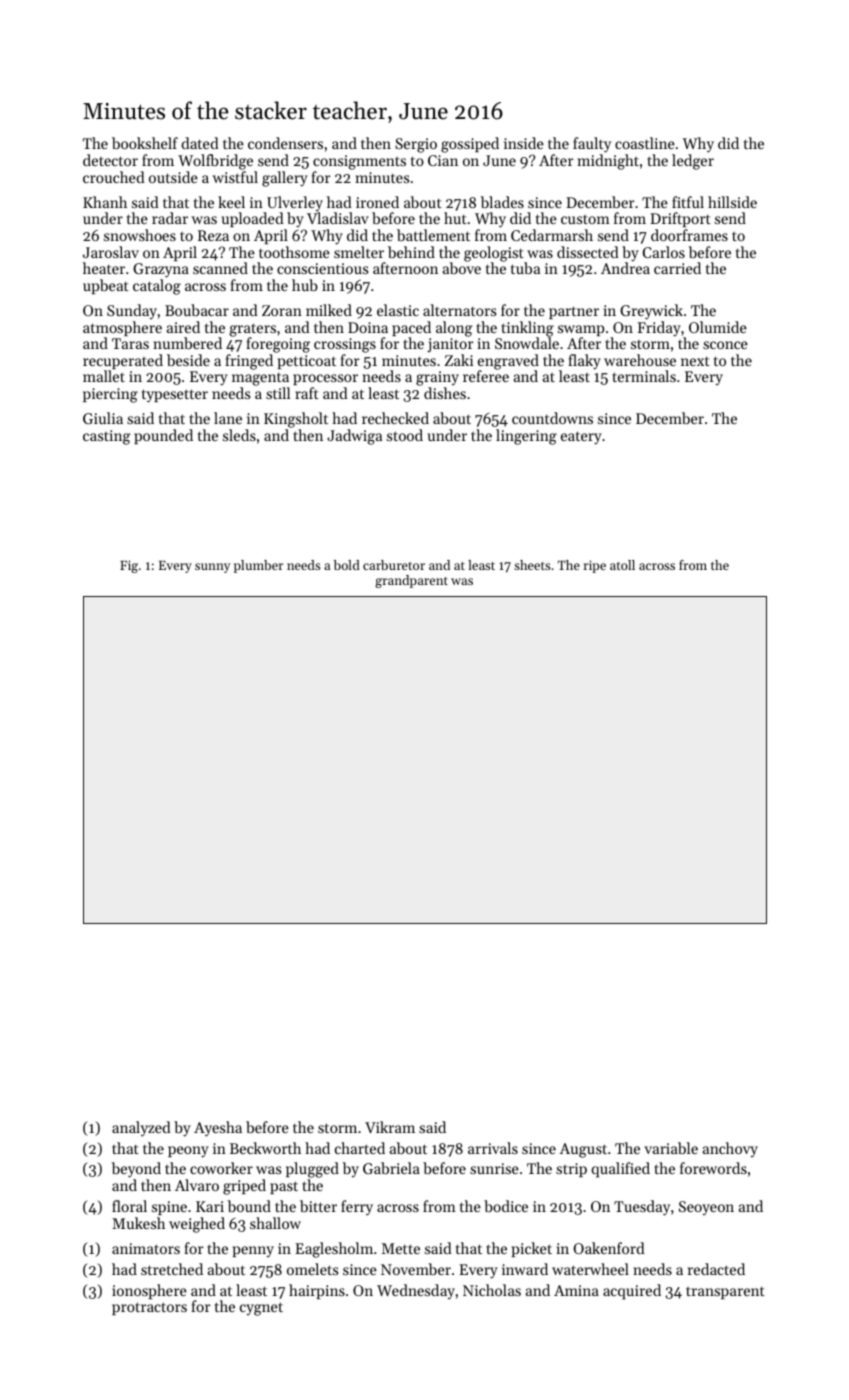 The image size is (849, 1400). I want to click on August, so click(583, 1150).
